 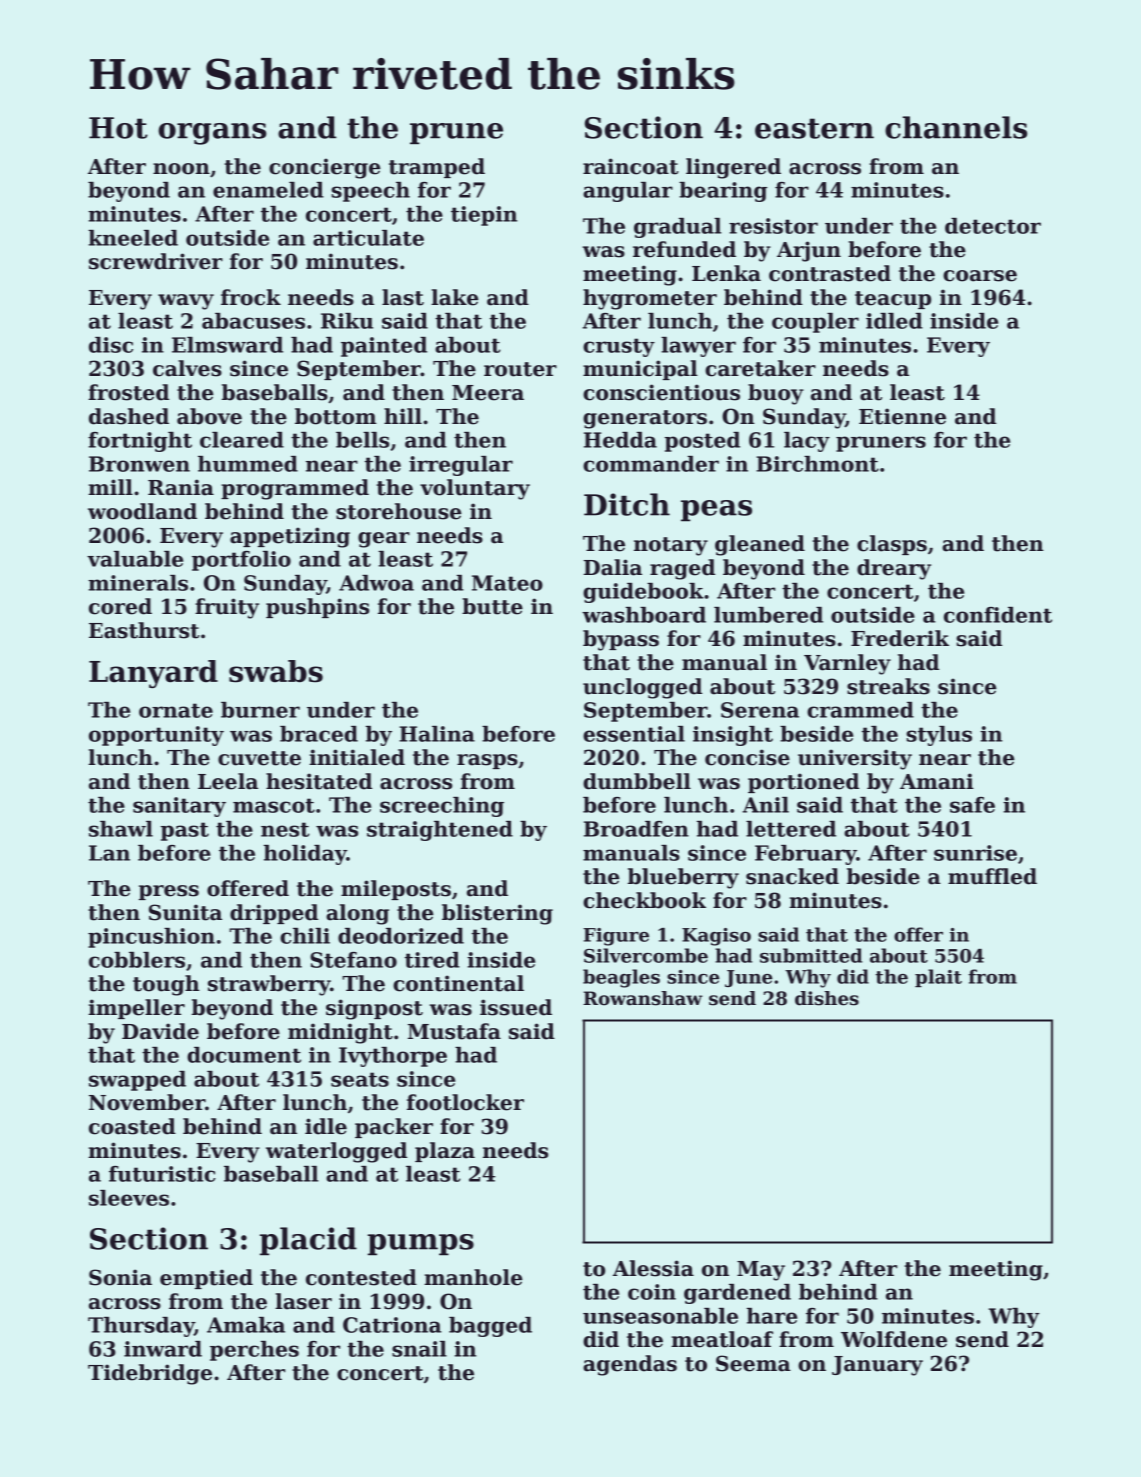 What do you see at coordinates (902, 416) in the image?
I see `Etienne` at bounding box center [902, 416].
